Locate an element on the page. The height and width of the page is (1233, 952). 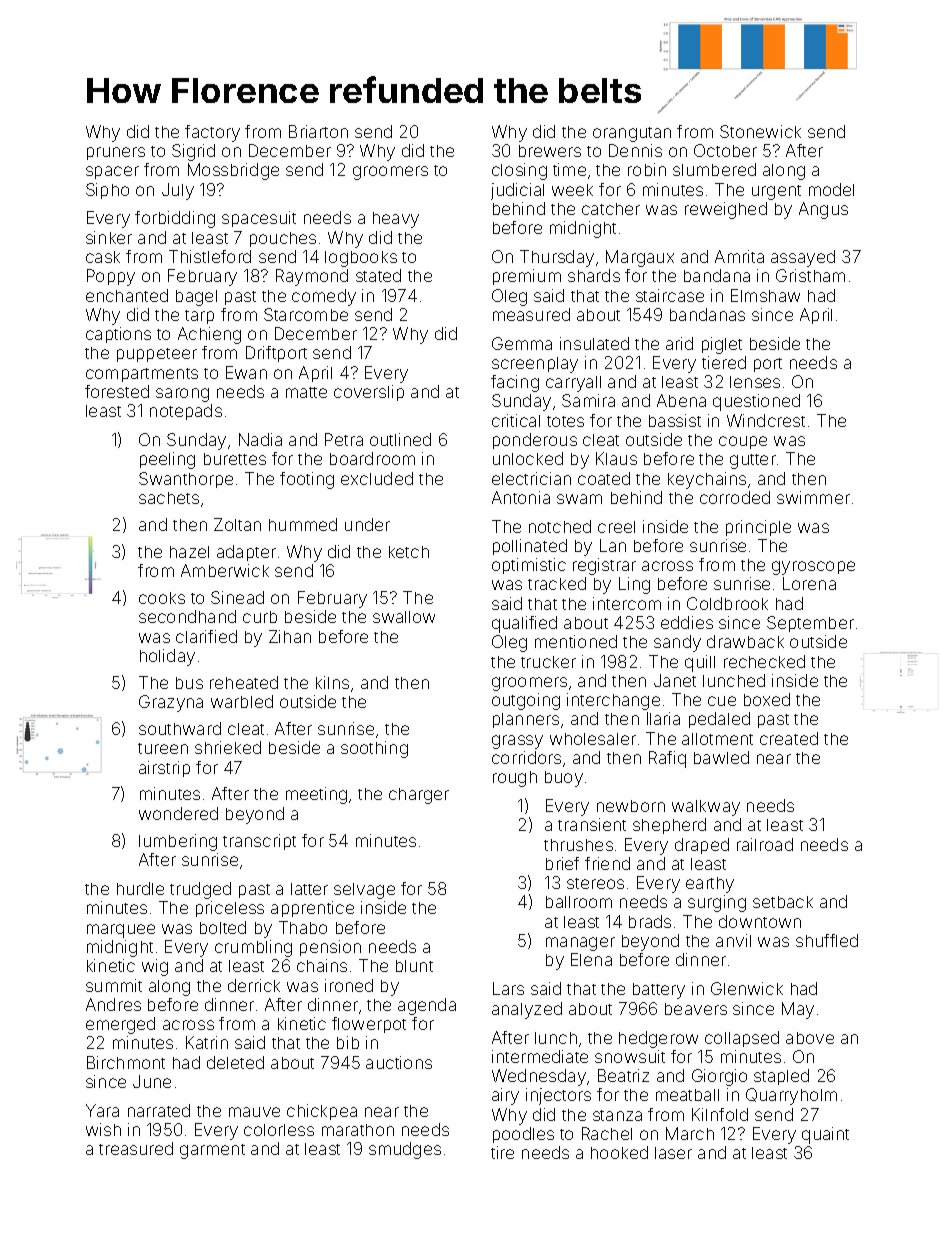
heavy is located at coordinates (396, 220).
